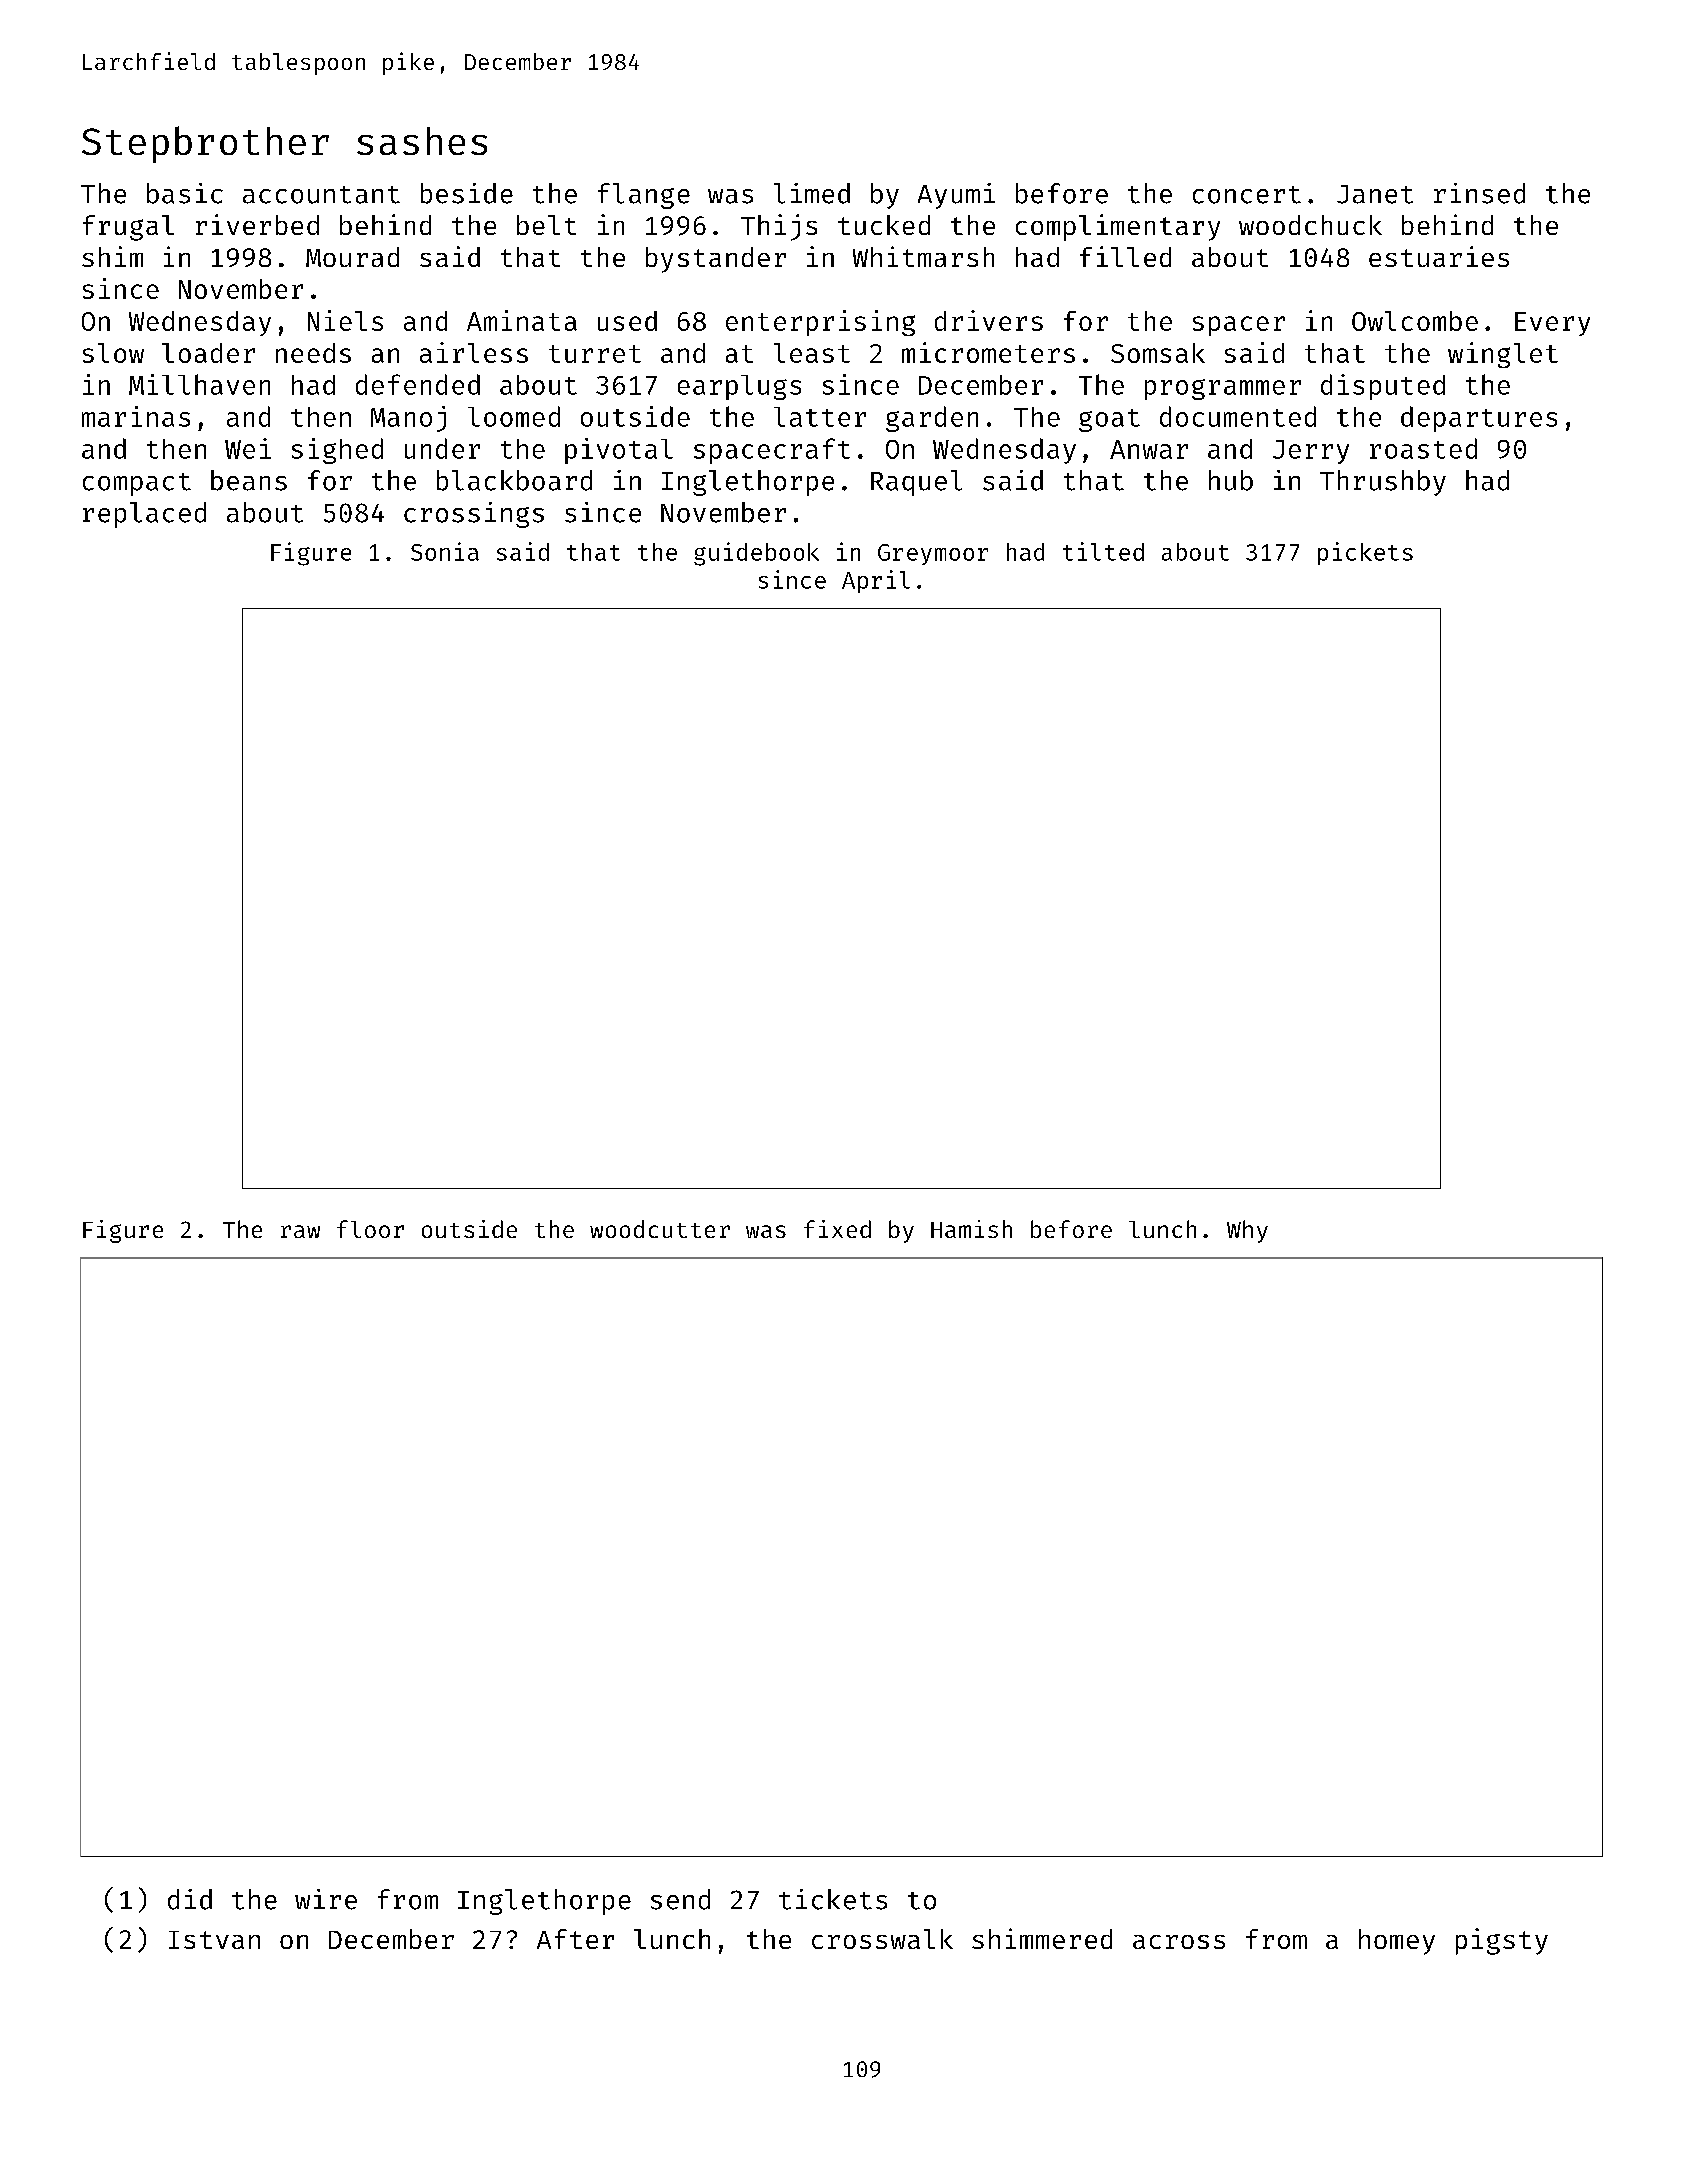 The height and width of the page is (2178, 1683). Describe the element at coordinates (833, 1899) in the page. I see `tickets` at that location.
